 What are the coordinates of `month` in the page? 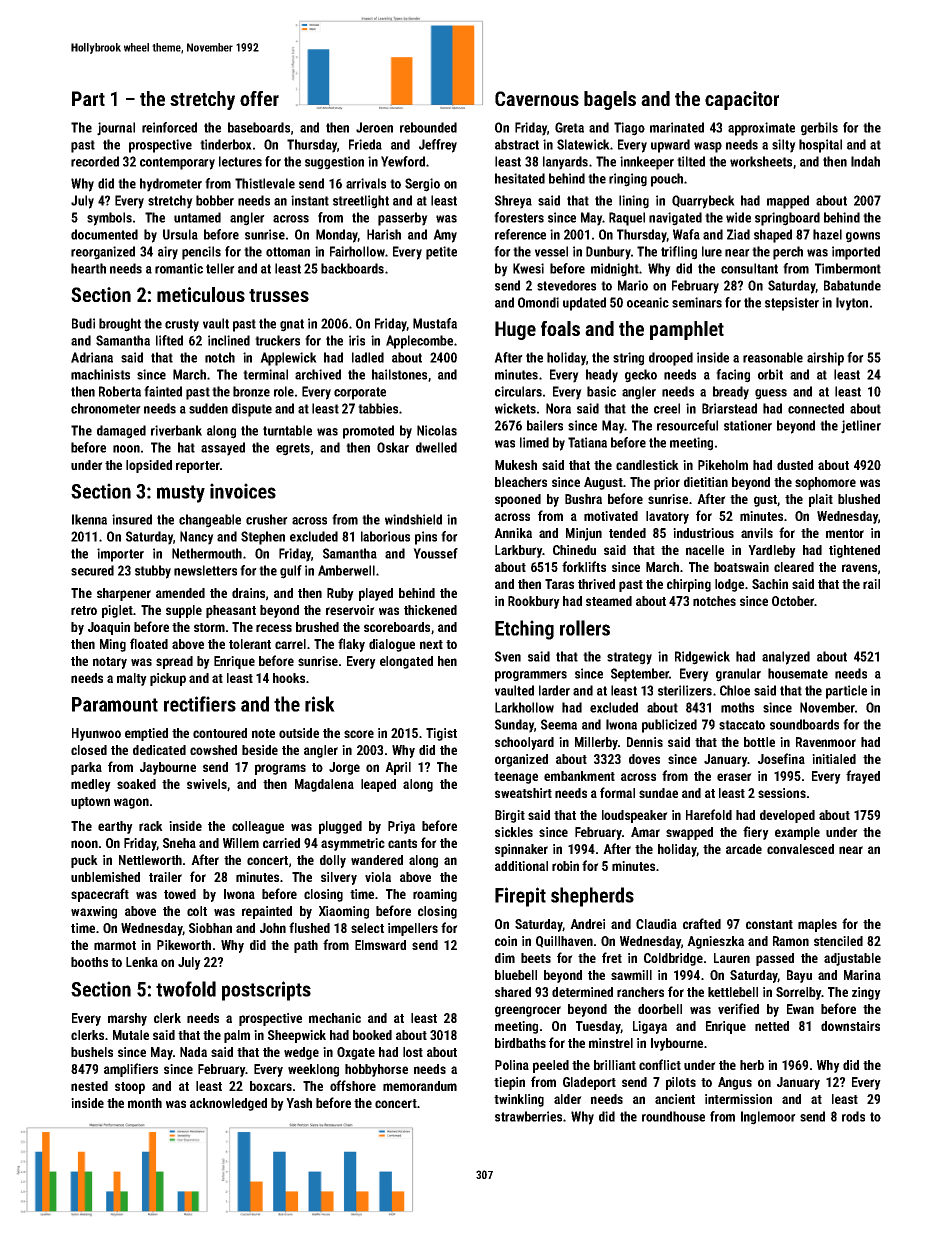 It's located at (145, 1103).
